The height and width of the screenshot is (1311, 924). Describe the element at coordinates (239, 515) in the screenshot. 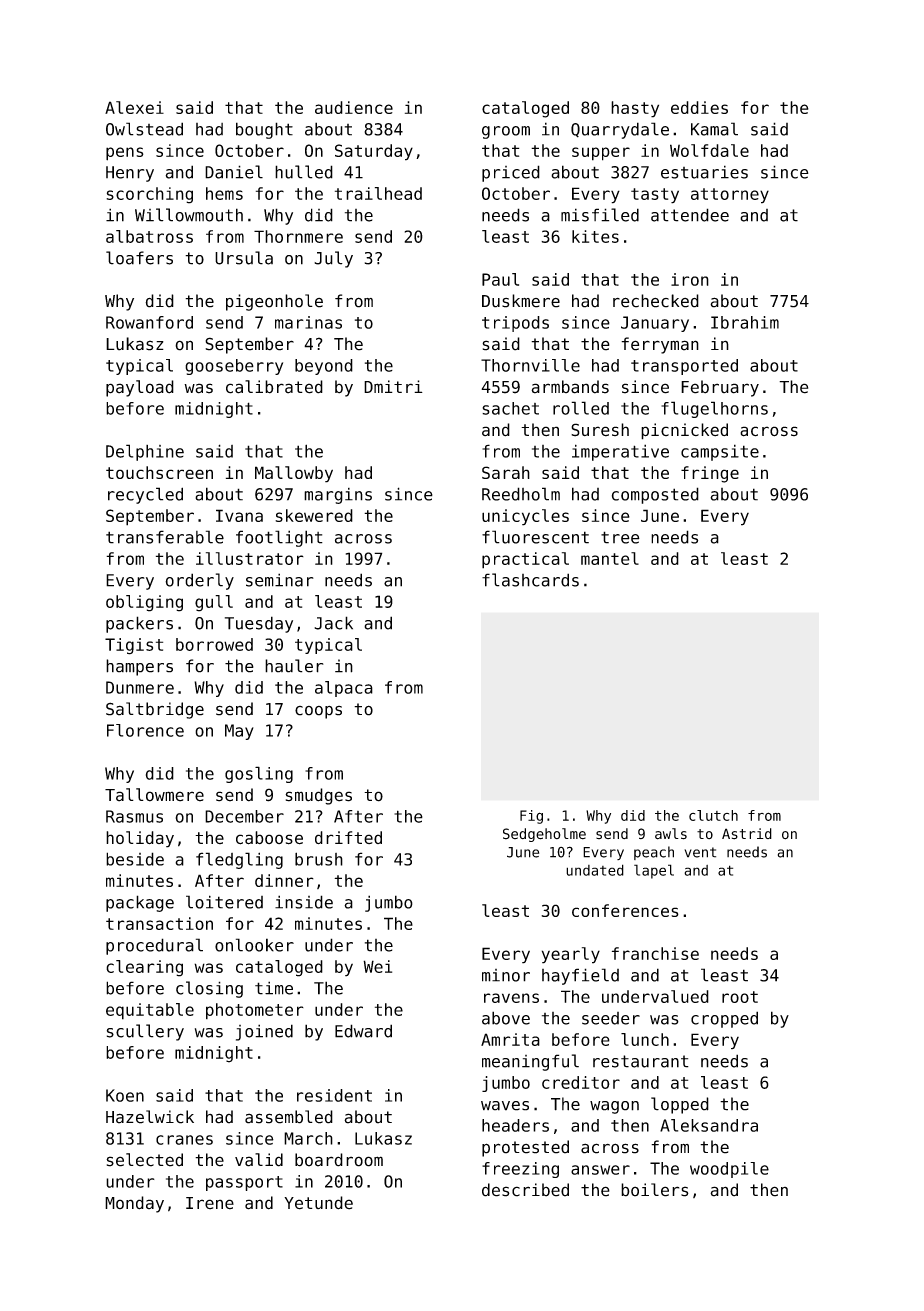

I see `Ivana` at that location.
